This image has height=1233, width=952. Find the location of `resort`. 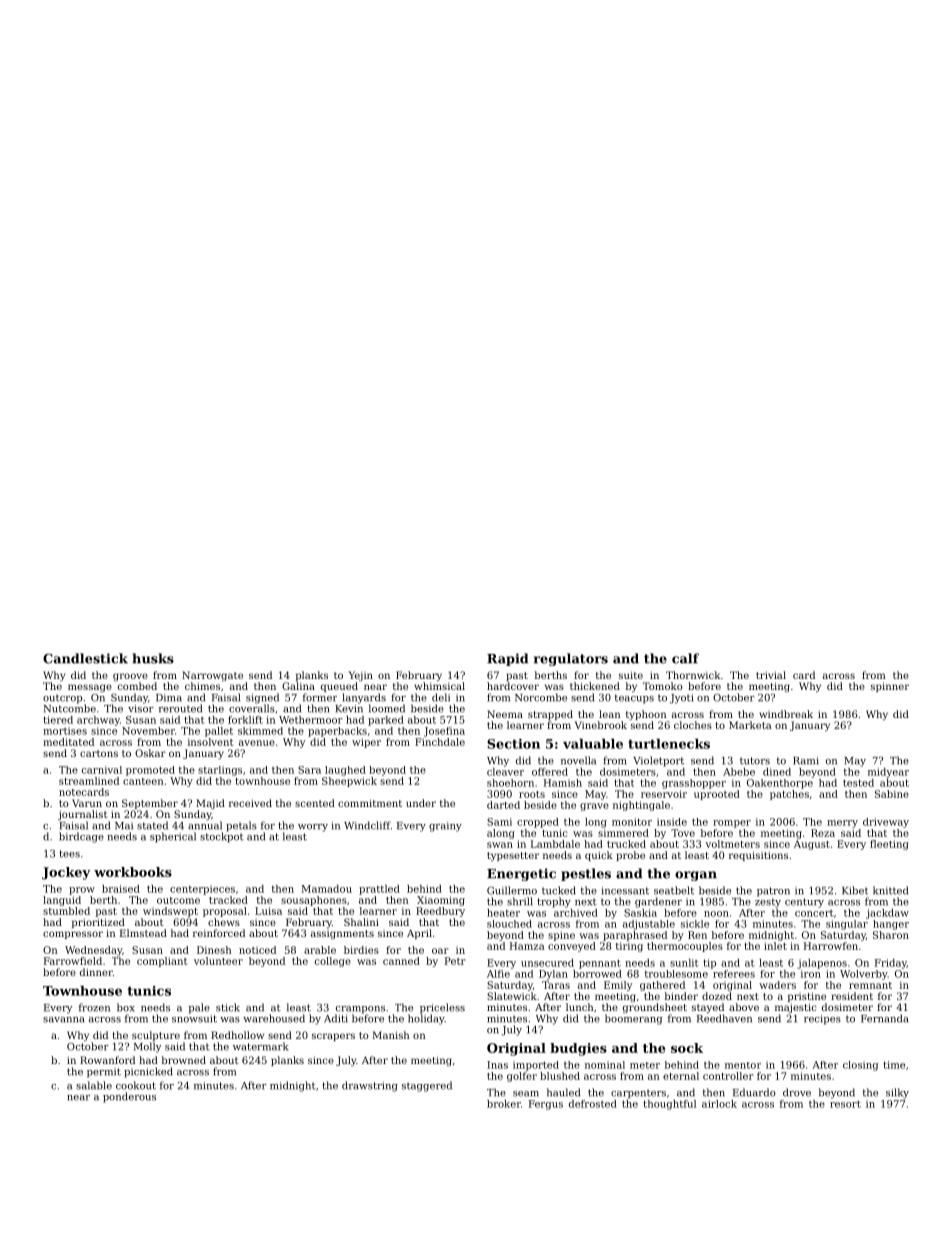

resort is located at coordinates (845, 1104).
